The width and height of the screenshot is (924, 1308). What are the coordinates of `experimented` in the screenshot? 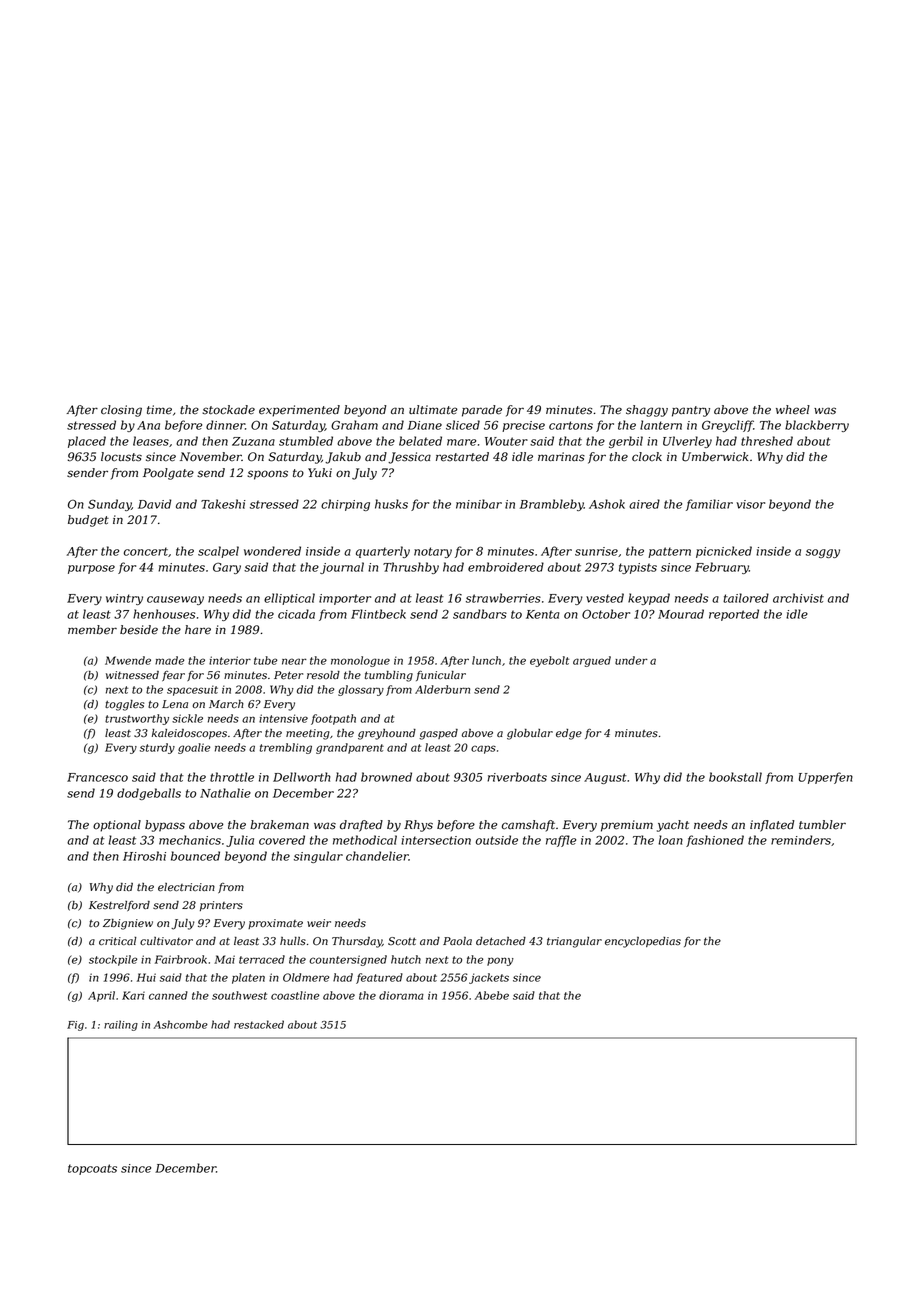 It's located at (299, 411).
